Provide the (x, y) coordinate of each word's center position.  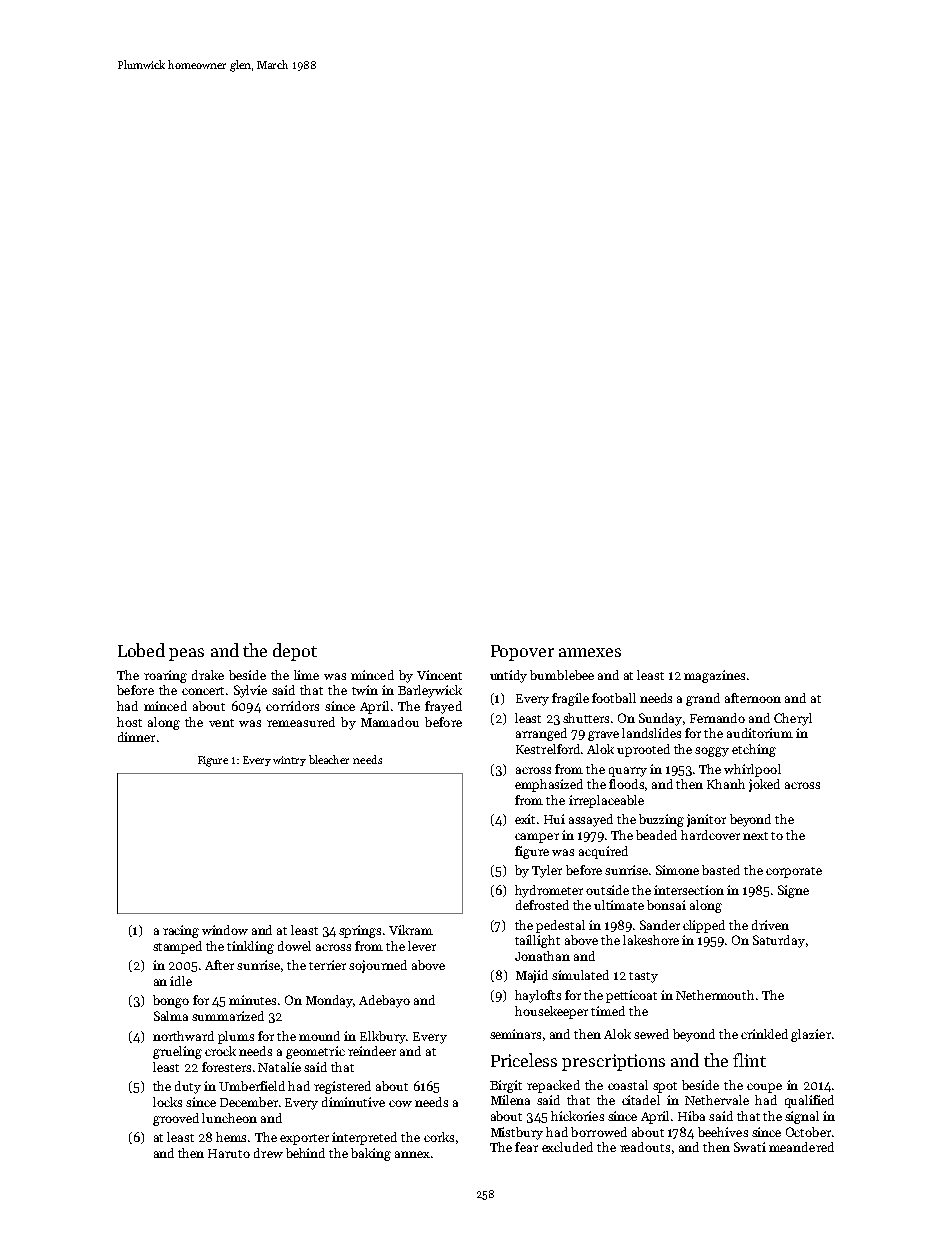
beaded (656, 835)
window (225, 930)
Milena (510, 1100)
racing (181, 931)
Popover (522, 653)
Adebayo (384, 1001)
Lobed (141, 650)
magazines (714, 676)
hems (231, 1137)
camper (537, 838)
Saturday (779, 941)
